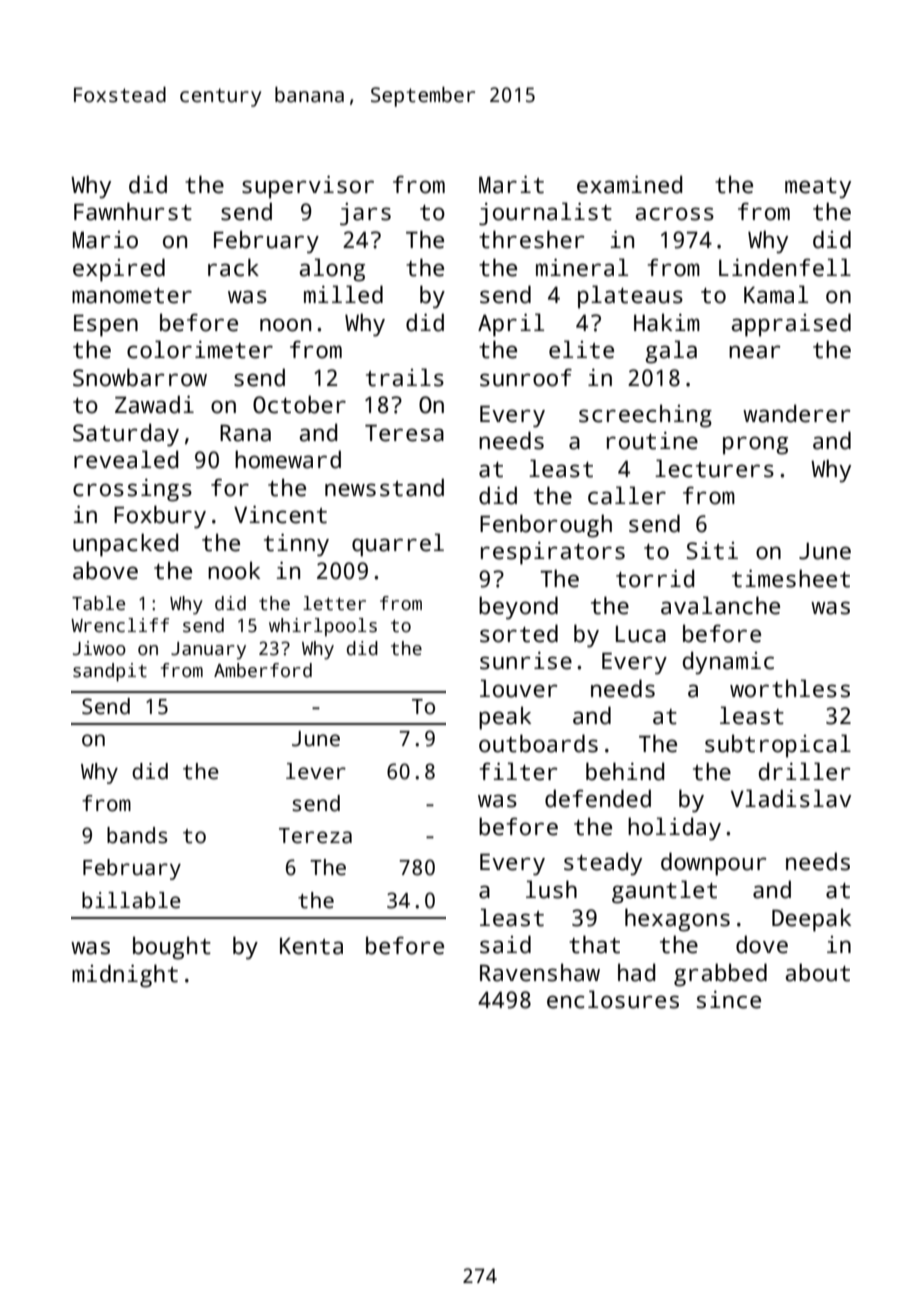 This screenshot has height=1311, width=924. What do you see at coordinates (818, 188) in the screenshot?
I see `meaty` at bounding box center [818, 188].
